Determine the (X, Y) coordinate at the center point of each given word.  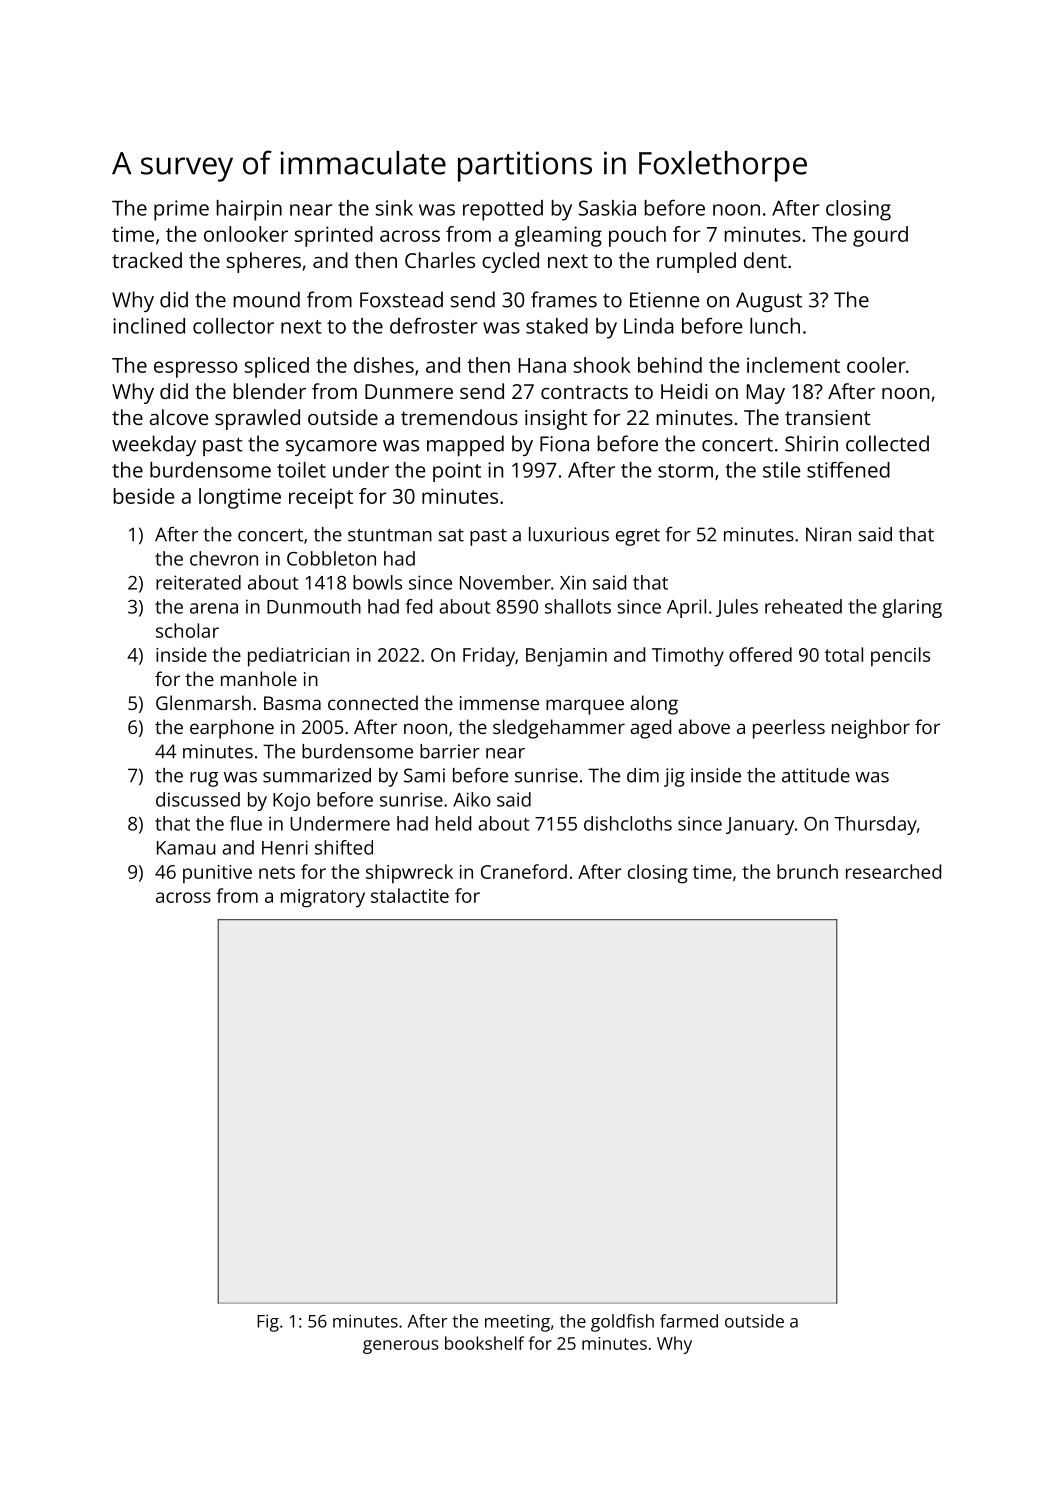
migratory (323, 898)
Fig (268, 1323)
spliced (277, 367)
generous (400, 1347)
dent (765, 260)
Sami (424, 775)
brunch (807, 871)
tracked (147, 260)
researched (893, 871)
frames (564, 299)
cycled (510, 262)
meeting (517, 1323)
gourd (880, 236)
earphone (232, 729)
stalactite (410, 895)
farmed (689, 1321)
